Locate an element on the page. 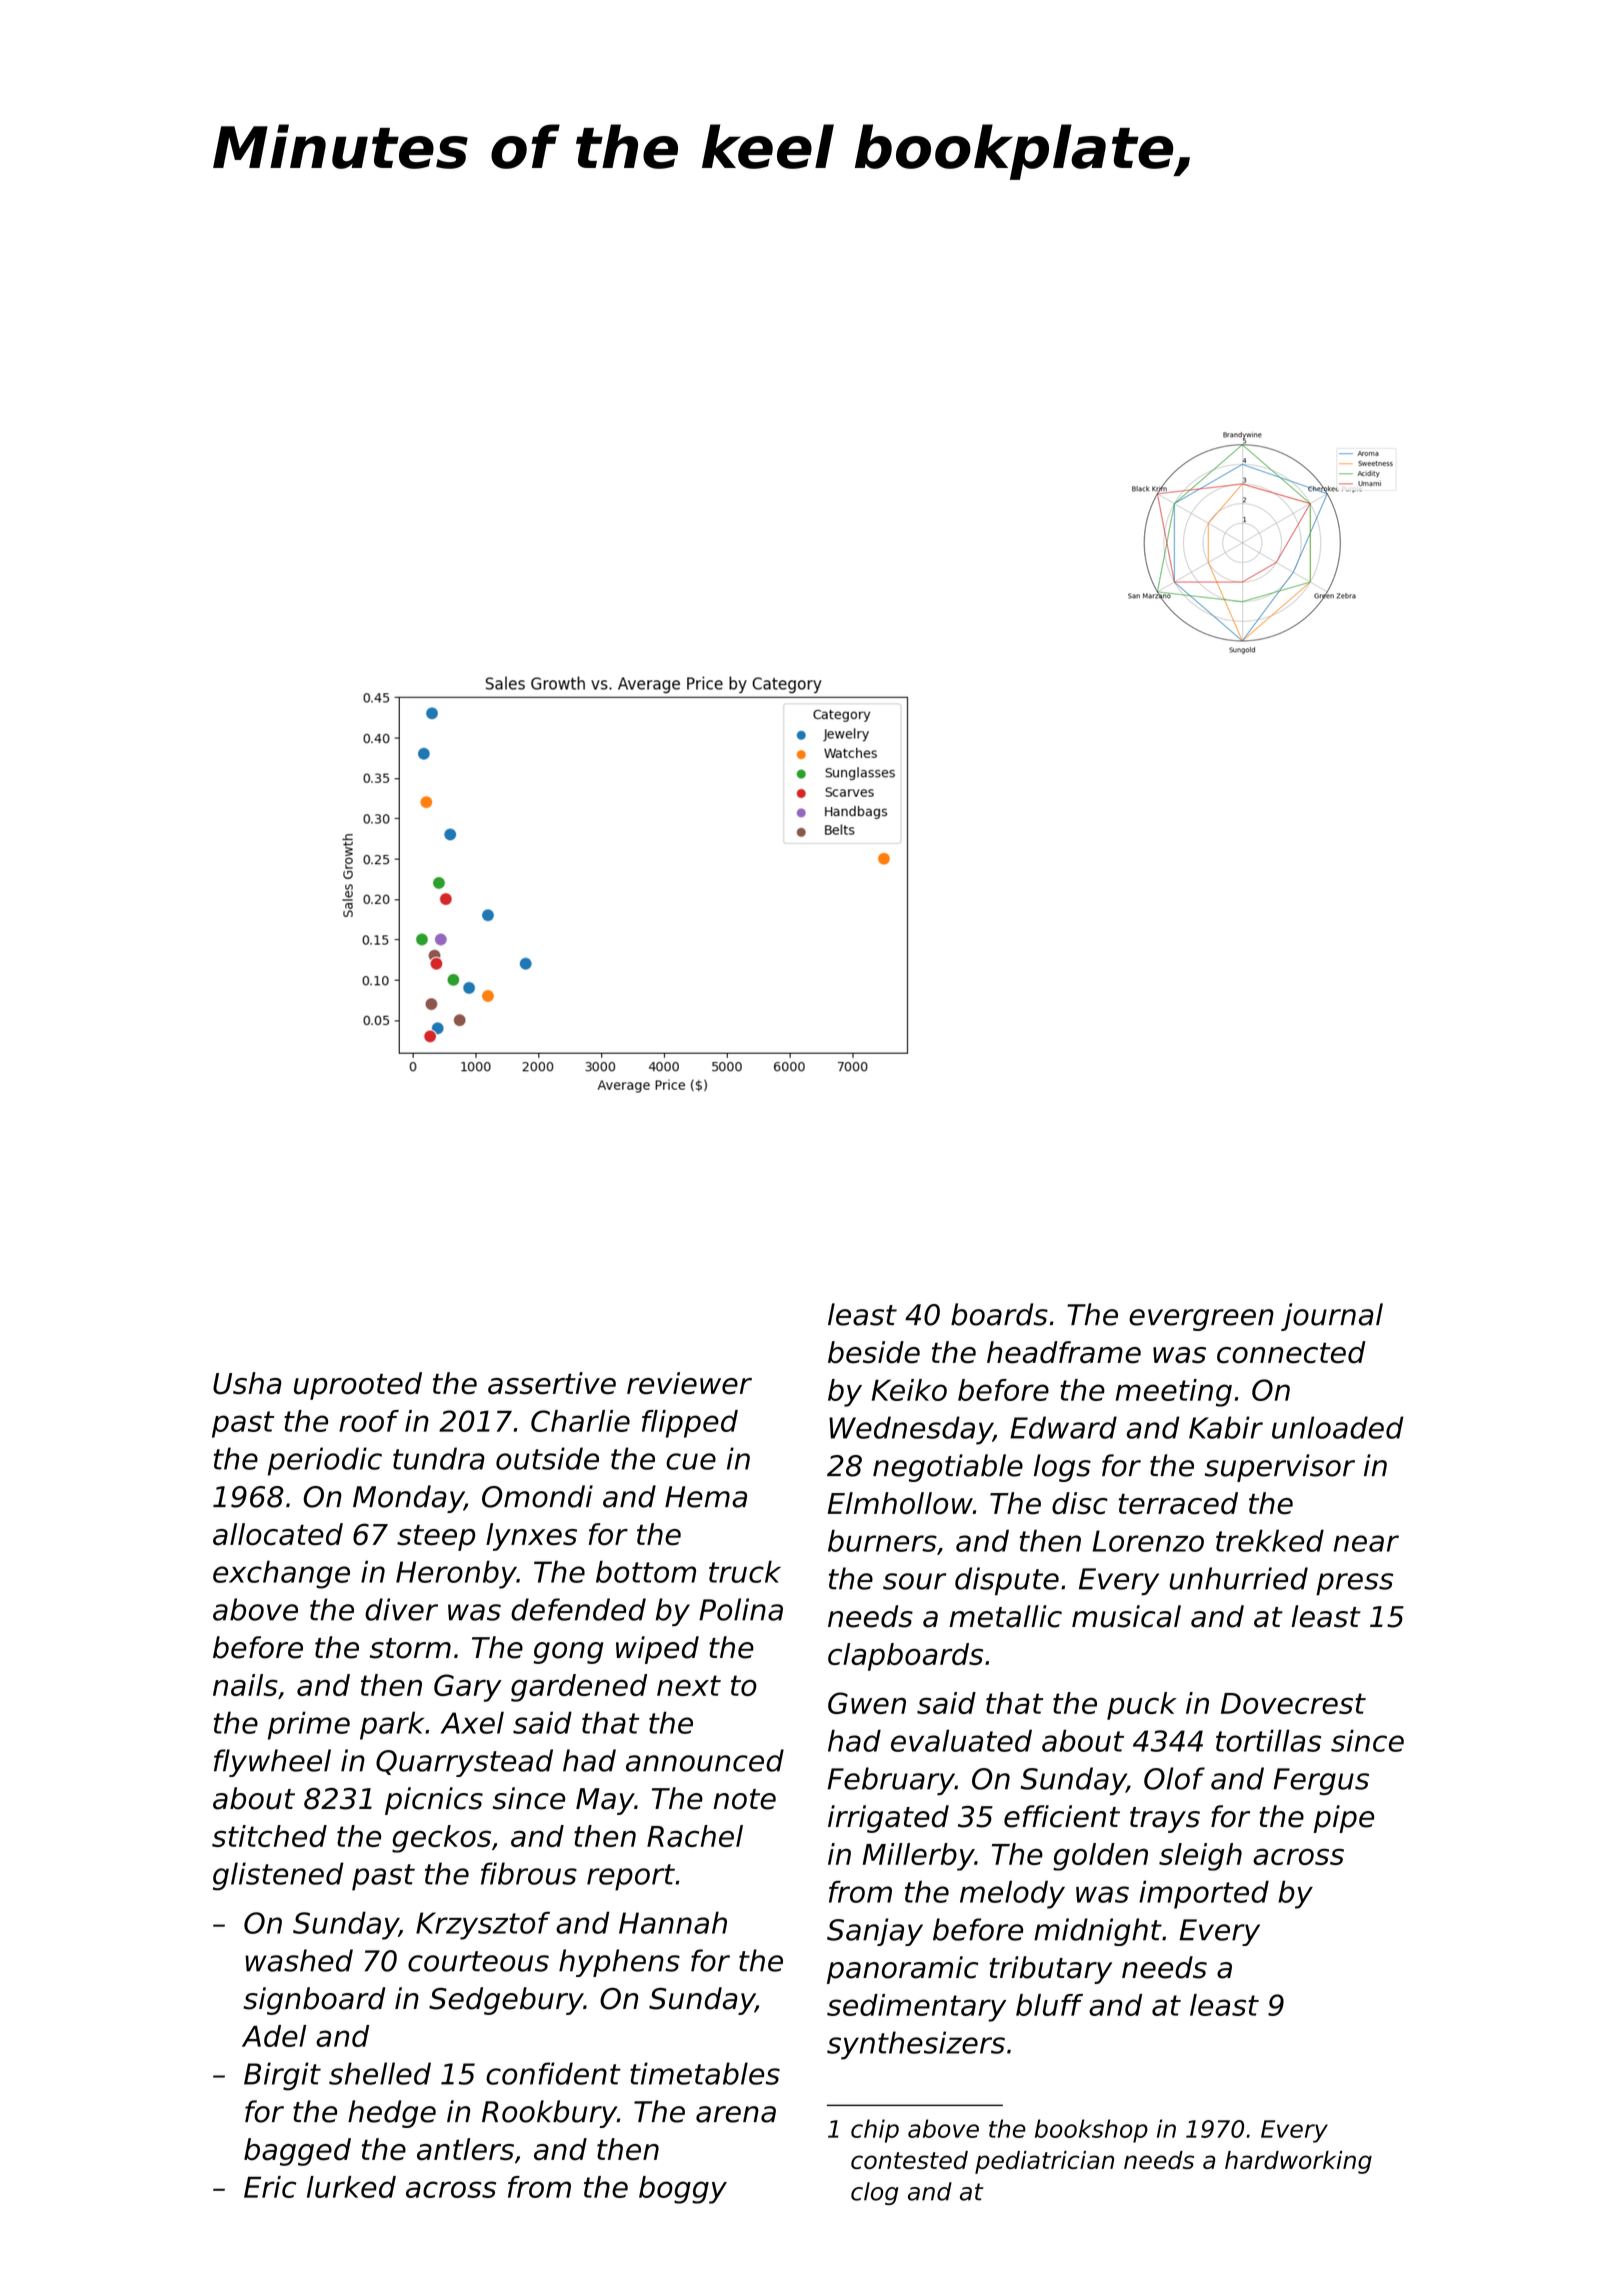 The height and width of the page is (2292, 1620). musical is located at coordinates (1126, 1616).
